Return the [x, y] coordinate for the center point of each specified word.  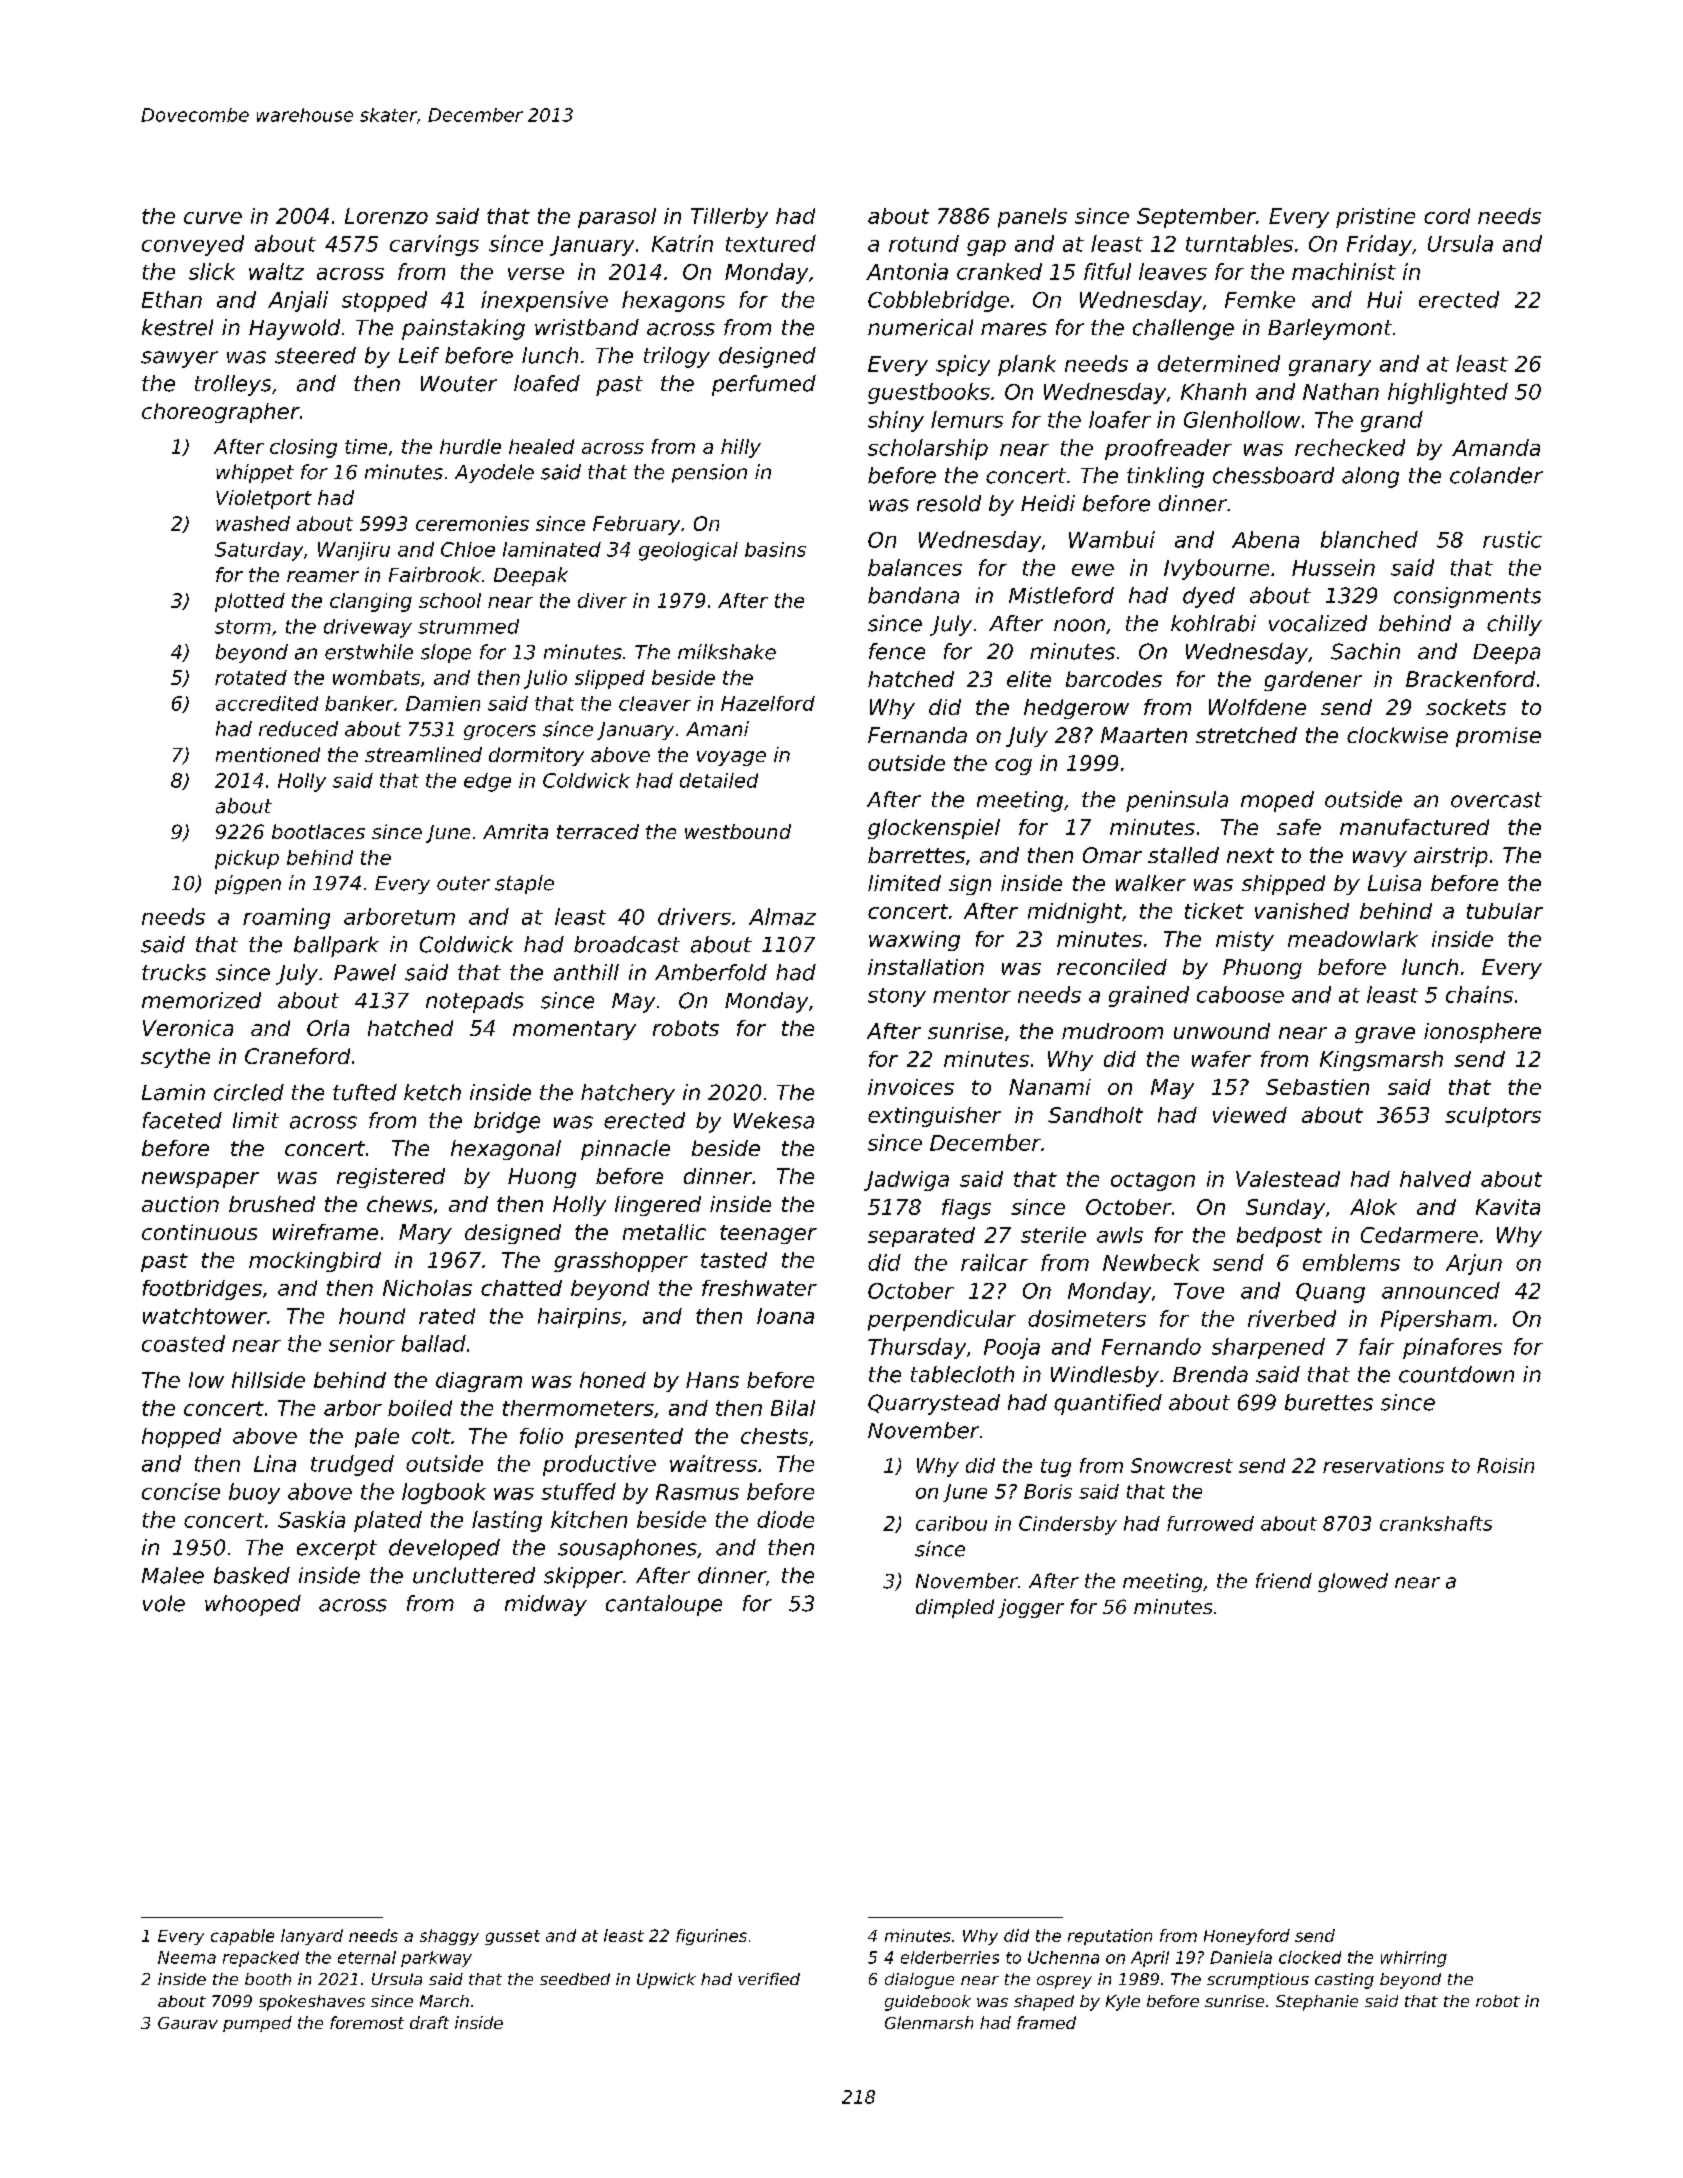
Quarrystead [934, 1404]
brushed [272, 1204]
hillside [268, 1380]
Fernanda [917, 735]
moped [1277, 801]
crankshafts [1436, 1523]
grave [1385, 1035]
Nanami [1050, 1087]
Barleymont [1330, 329]
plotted [250, 602]
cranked [999, 271]
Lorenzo [386, 216]
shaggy [449, 1937]
